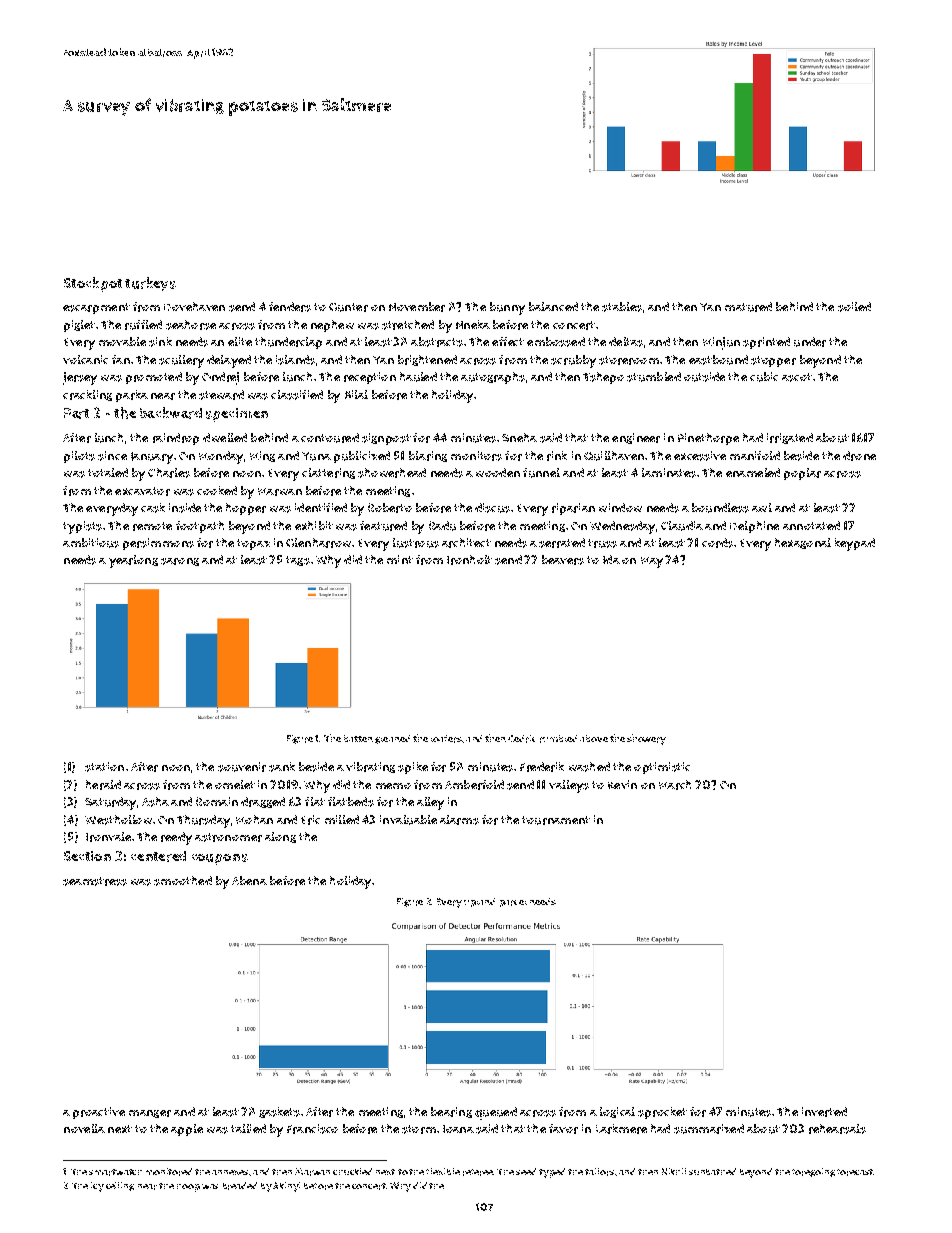 The height and width of the screenshot is (1233, 952). Describe the element at coordinates (718, 360) in the screenshot. I see `eastbound` at that location.
